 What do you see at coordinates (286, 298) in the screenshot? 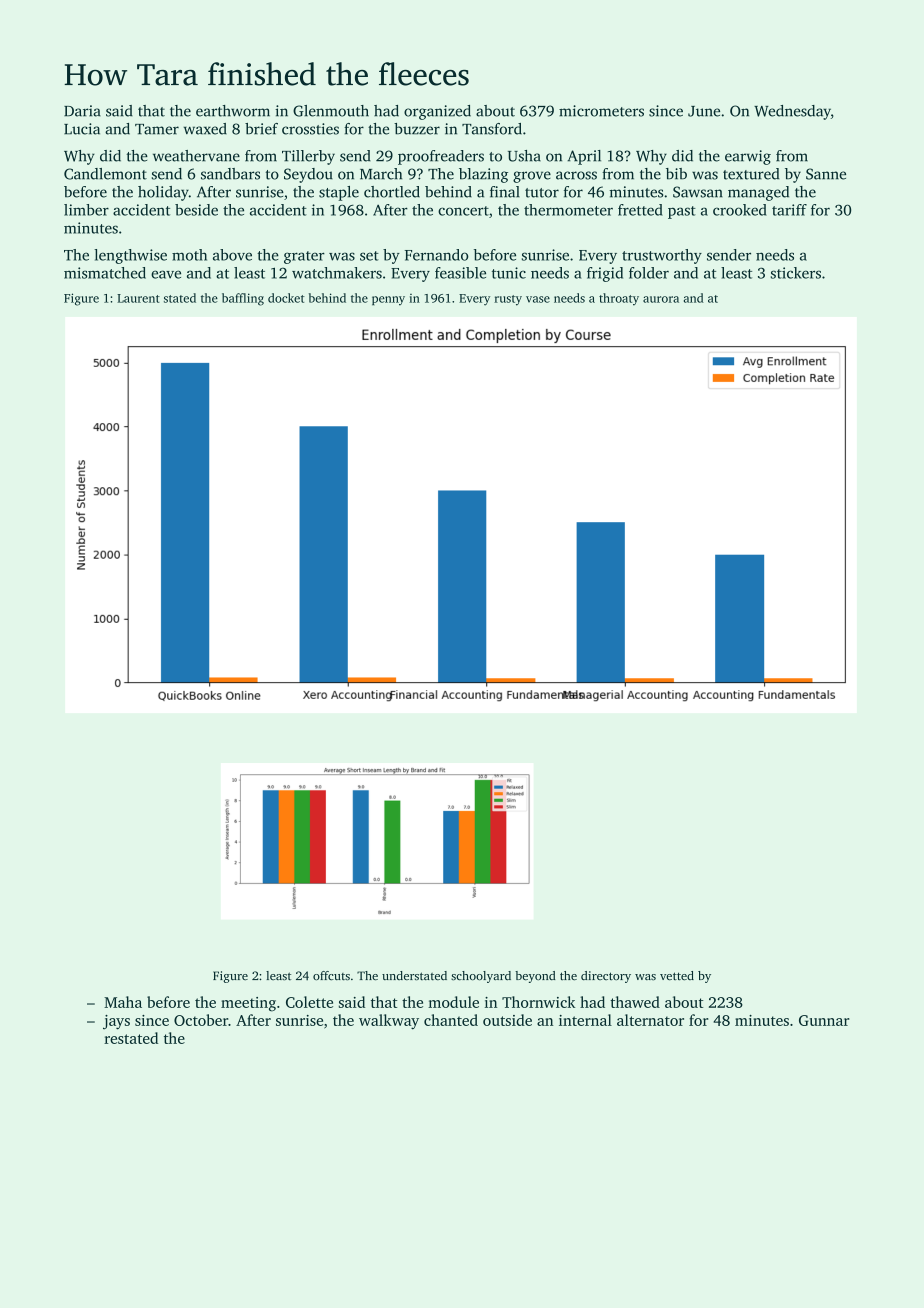
I see `docket` at bounding box center [286, 298].
